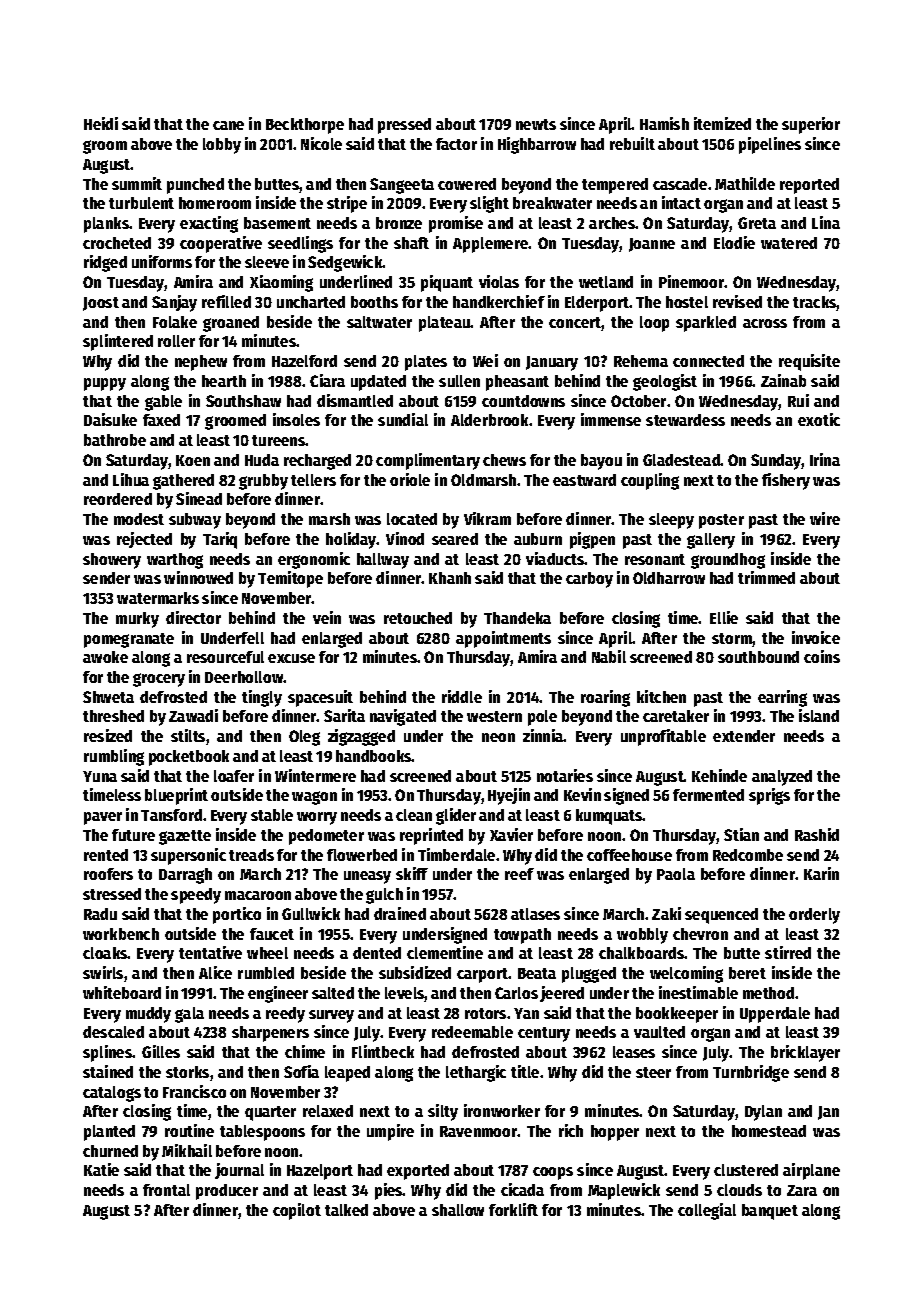  What do you see at coordinates (513, 1209) in the screenshot?
I see `forklift` at bounding box center [513, 1209].
